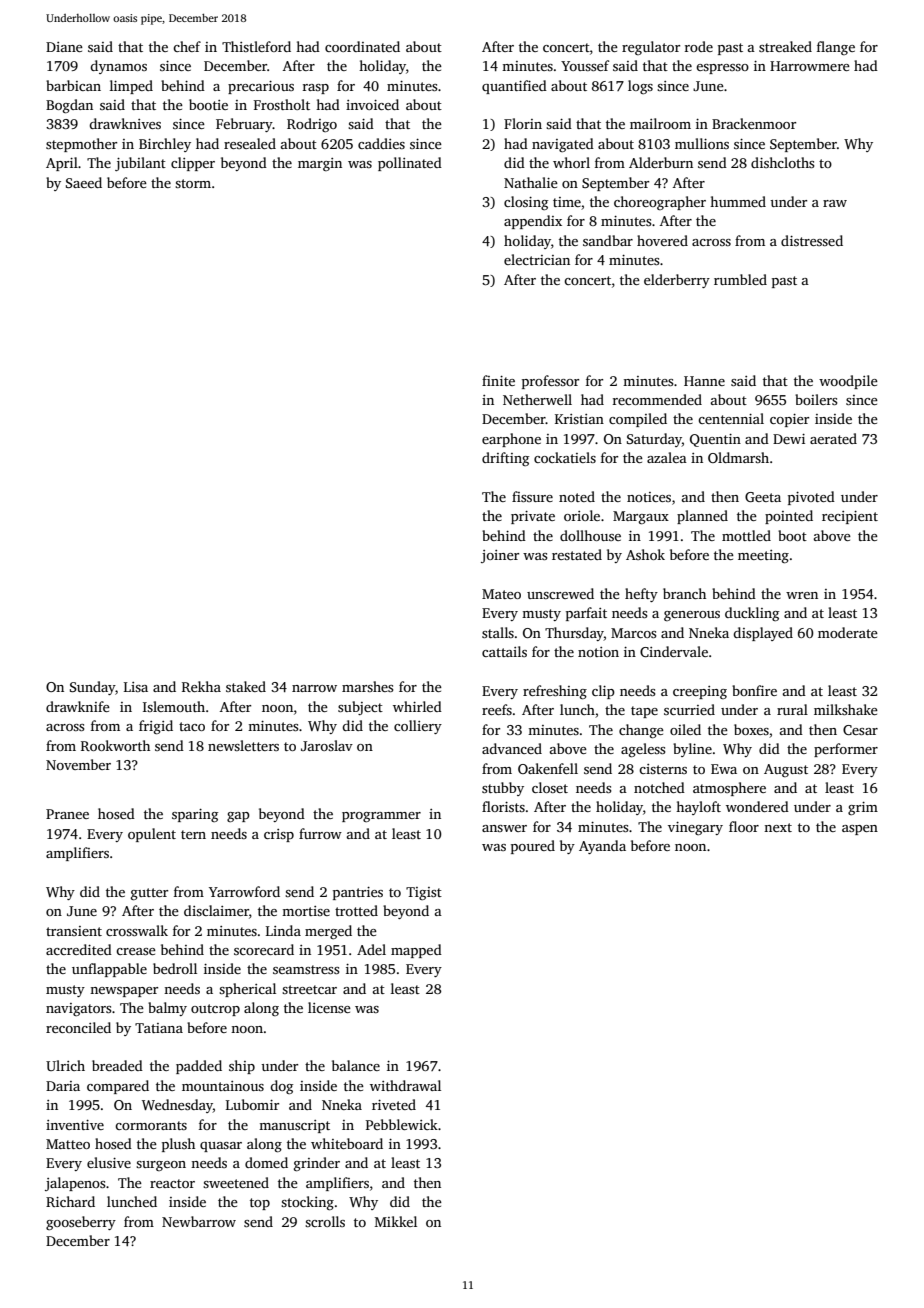 The height and width of the image is (1308, 924). Describe the element at coordinates (812, 240) in the image. I see `distressed` at that location.
